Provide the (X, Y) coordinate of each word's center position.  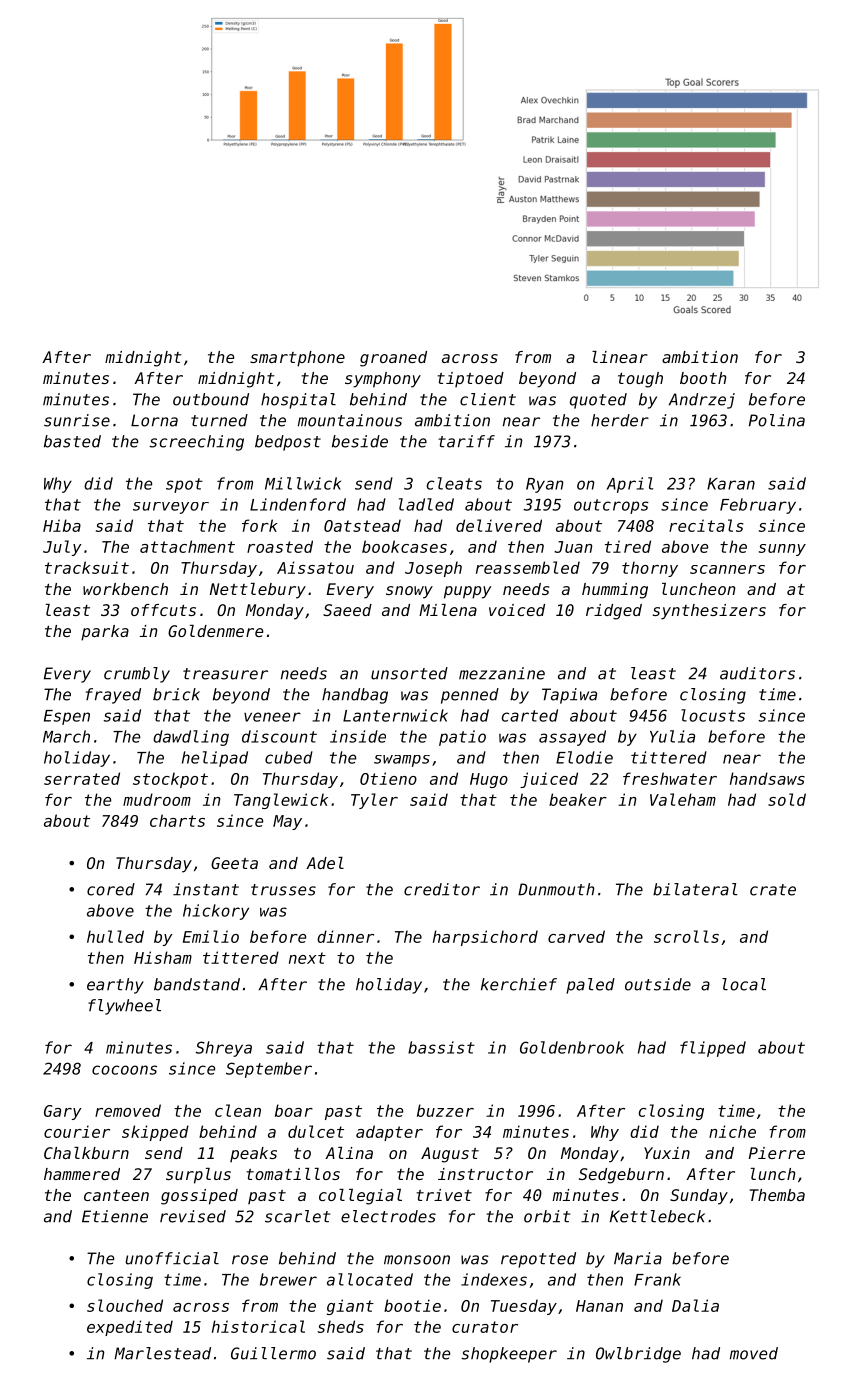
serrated (82, 778)
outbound (211, 399)
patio (462, 738)
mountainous (350, 420)
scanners (727, 569)
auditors (757, 673)
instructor (485, 1174)
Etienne (115, 1216)
